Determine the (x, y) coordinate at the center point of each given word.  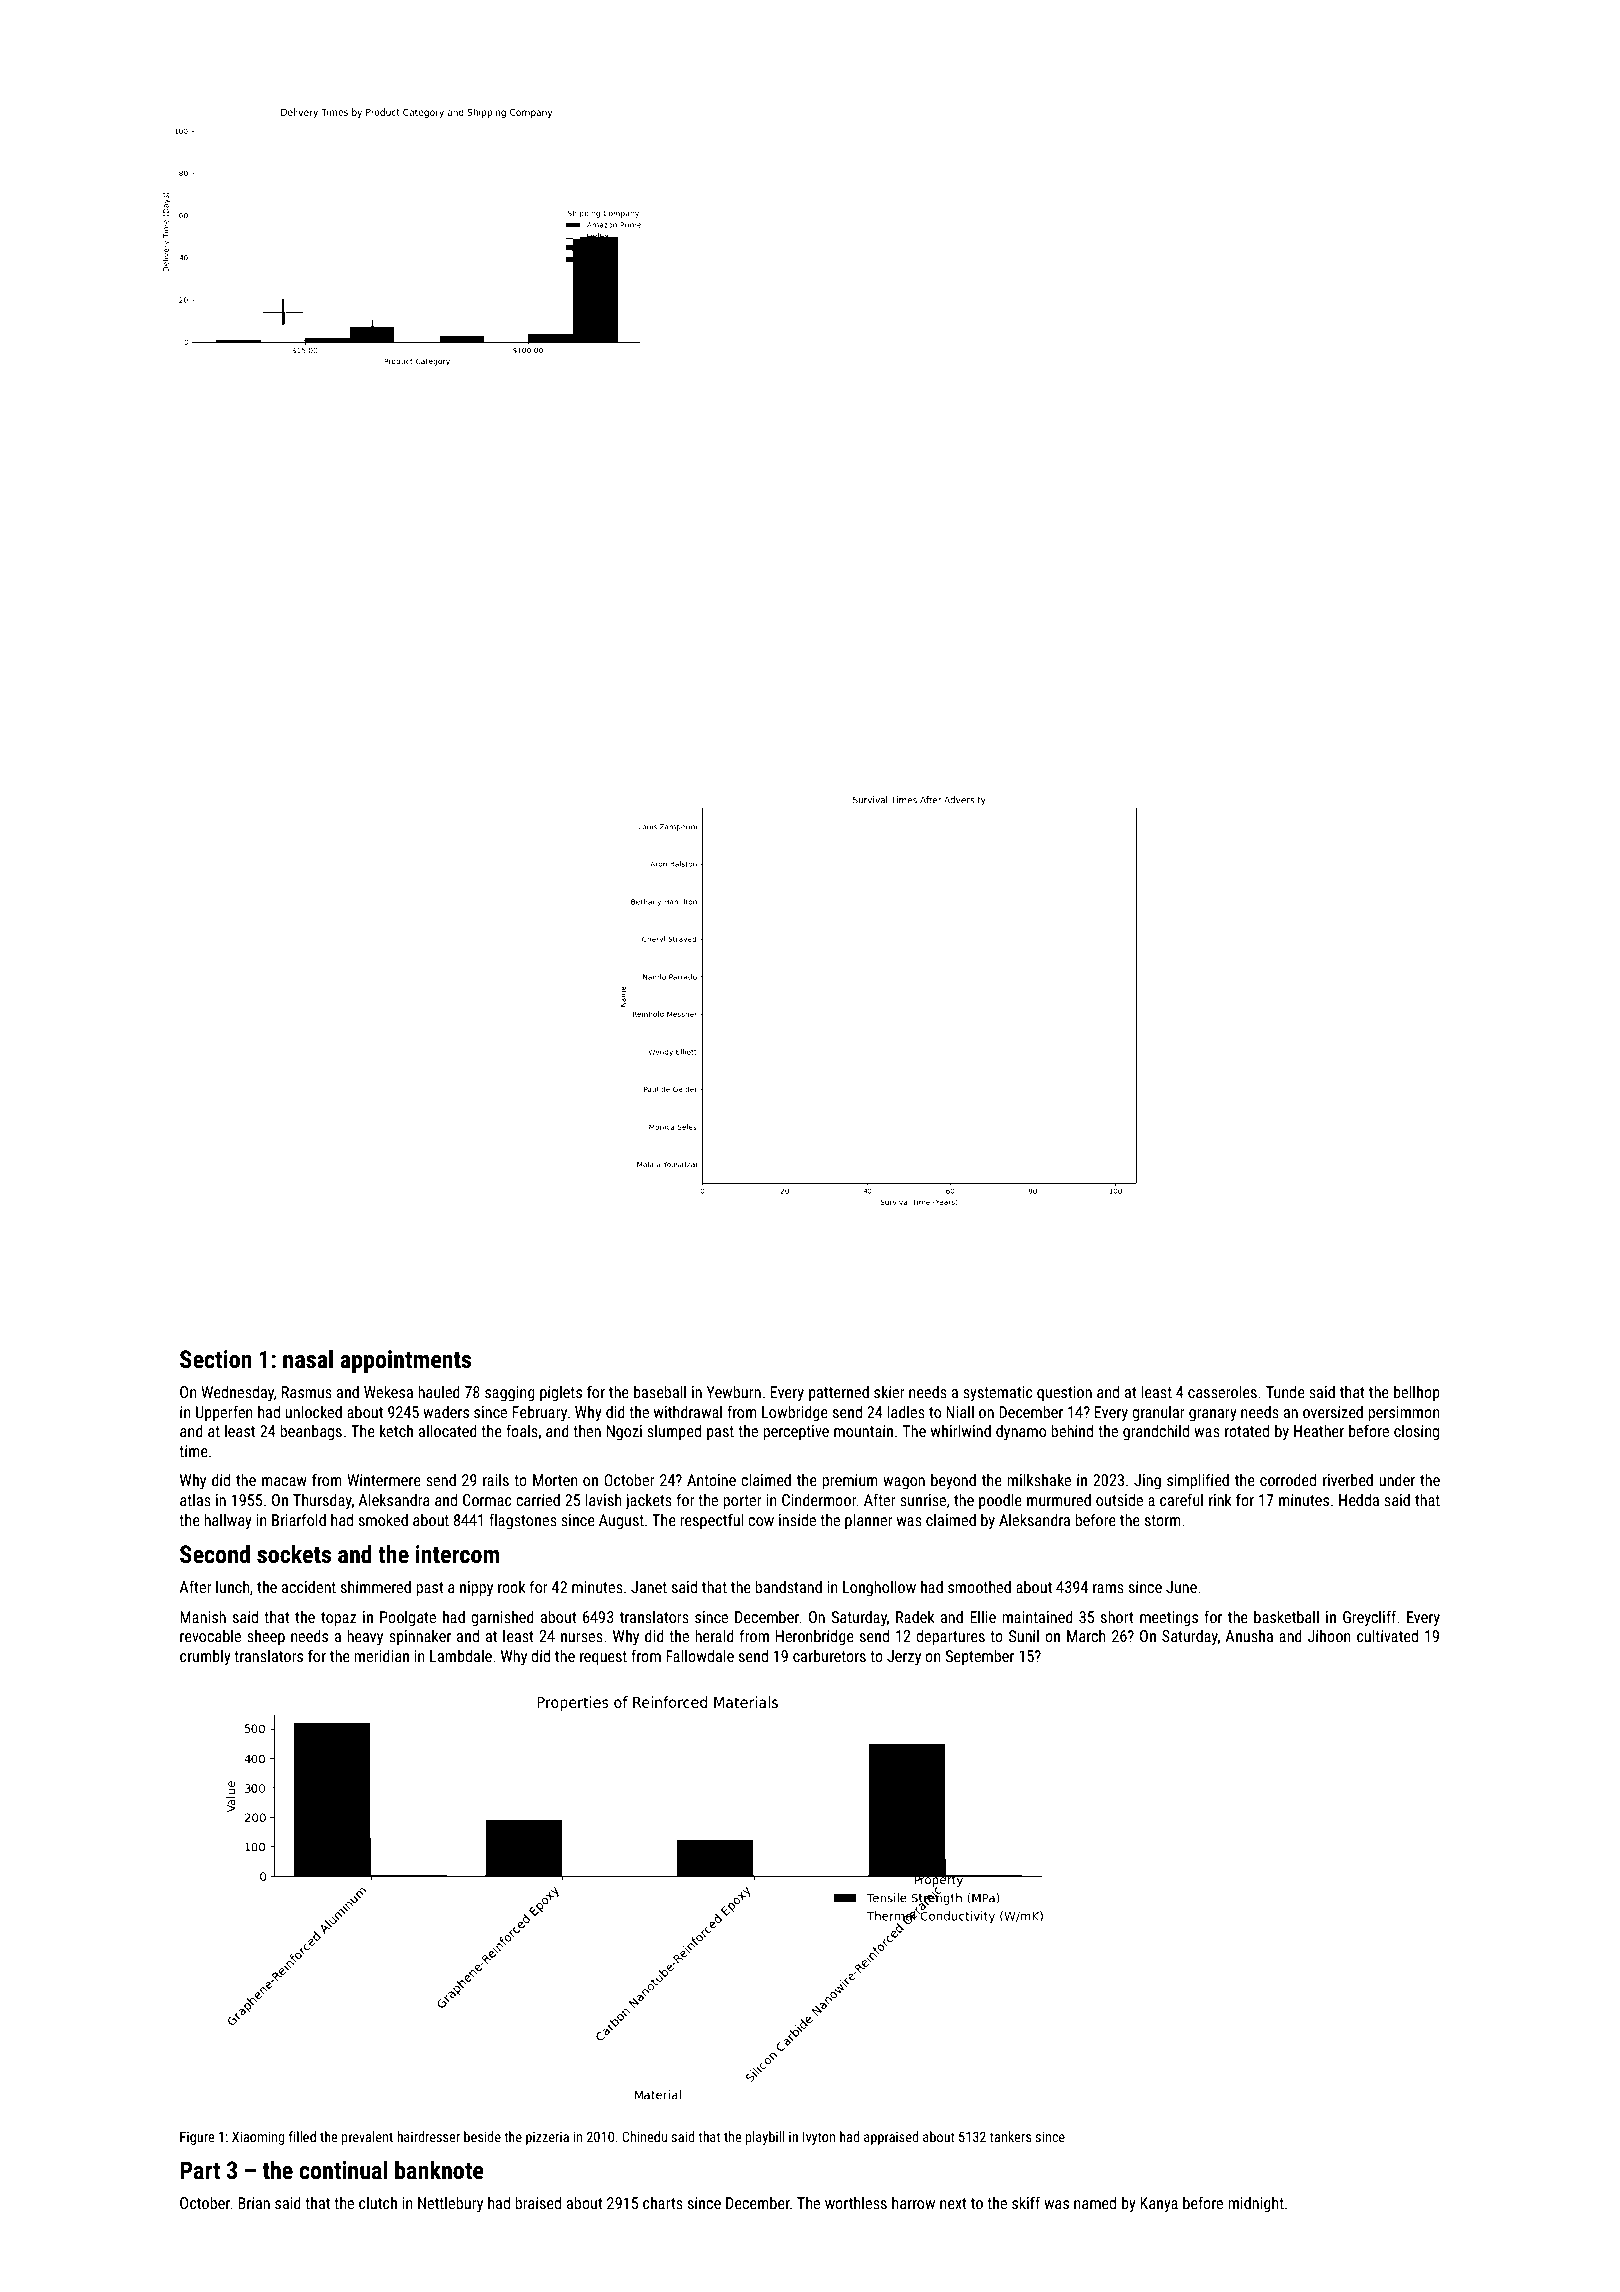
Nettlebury (450, 2204)
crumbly (205, 1658)
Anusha (1249, 1636)
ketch (396, 1431)
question (1064, 1394)
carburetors (829, 1656)
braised (538, 2202)
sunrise (923, 1500)
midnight (1256, 2205)
